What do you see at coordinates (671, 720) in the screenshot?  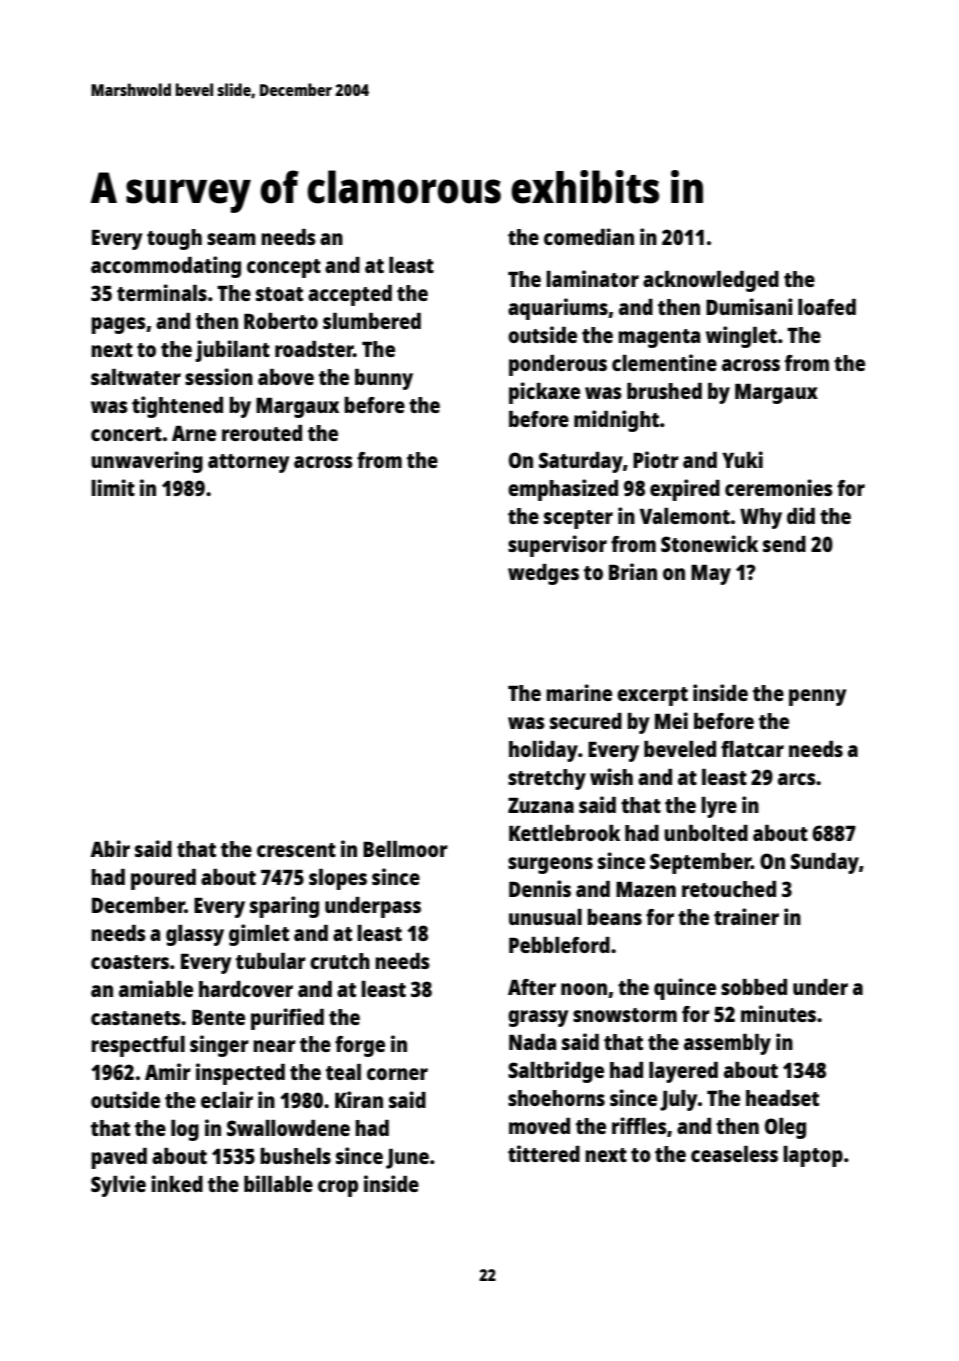 I see `Mei` at bounding box center [671, 720].
